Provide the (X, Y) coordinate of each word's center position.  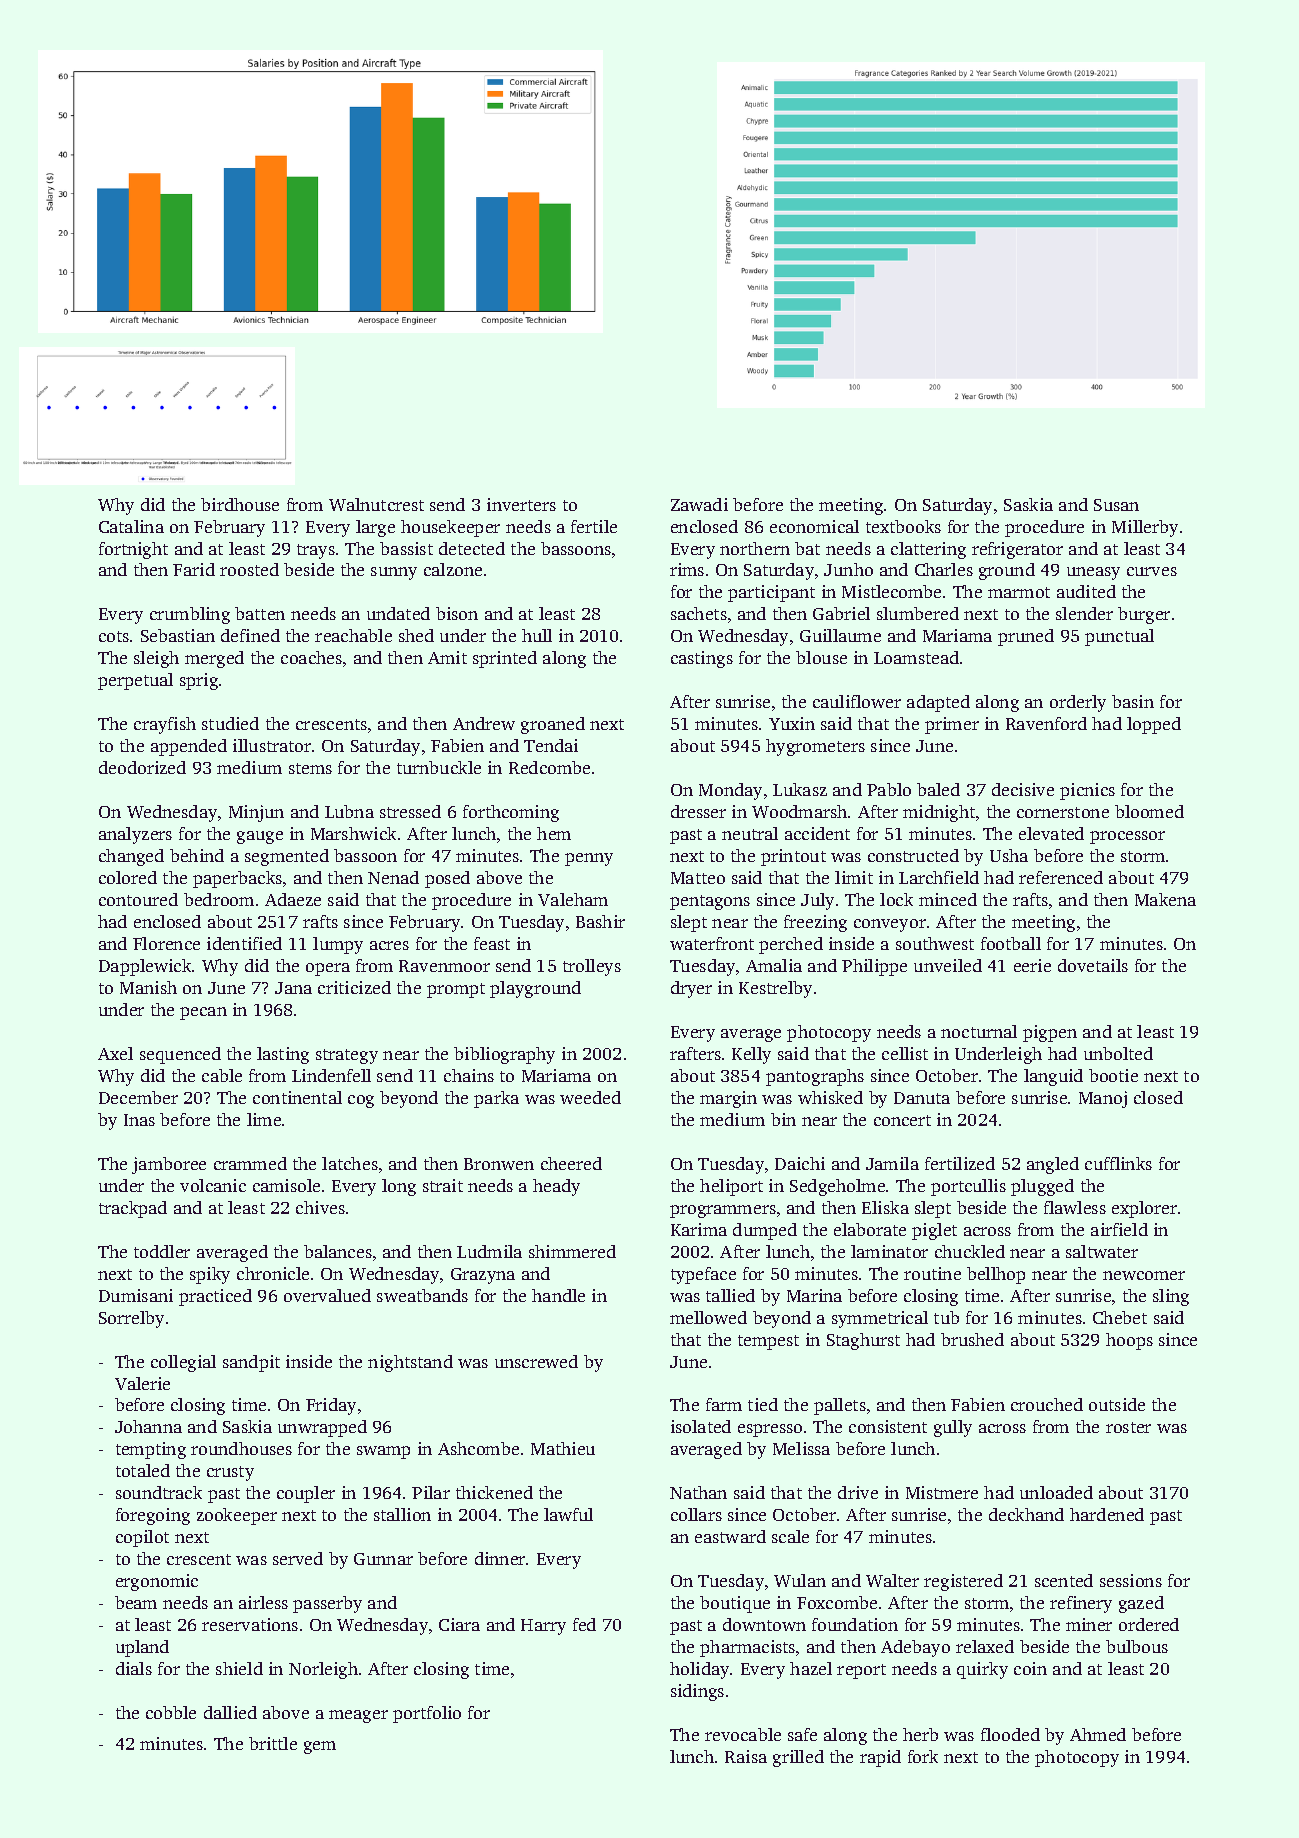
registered (963, 1582)
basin (1133, 701)
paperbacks (237, 879)
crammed (250, 1163)
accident (817, 833)
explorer (1144, 1209)
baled (938, 789)
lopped (1154, 725)
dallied (230, 1712)
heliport (731, 1187)
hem (554, 833)
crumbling (190, 615)
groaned (553, 725)
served (298, 1558)
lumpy (338, 945)
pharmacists (747, 1648)
